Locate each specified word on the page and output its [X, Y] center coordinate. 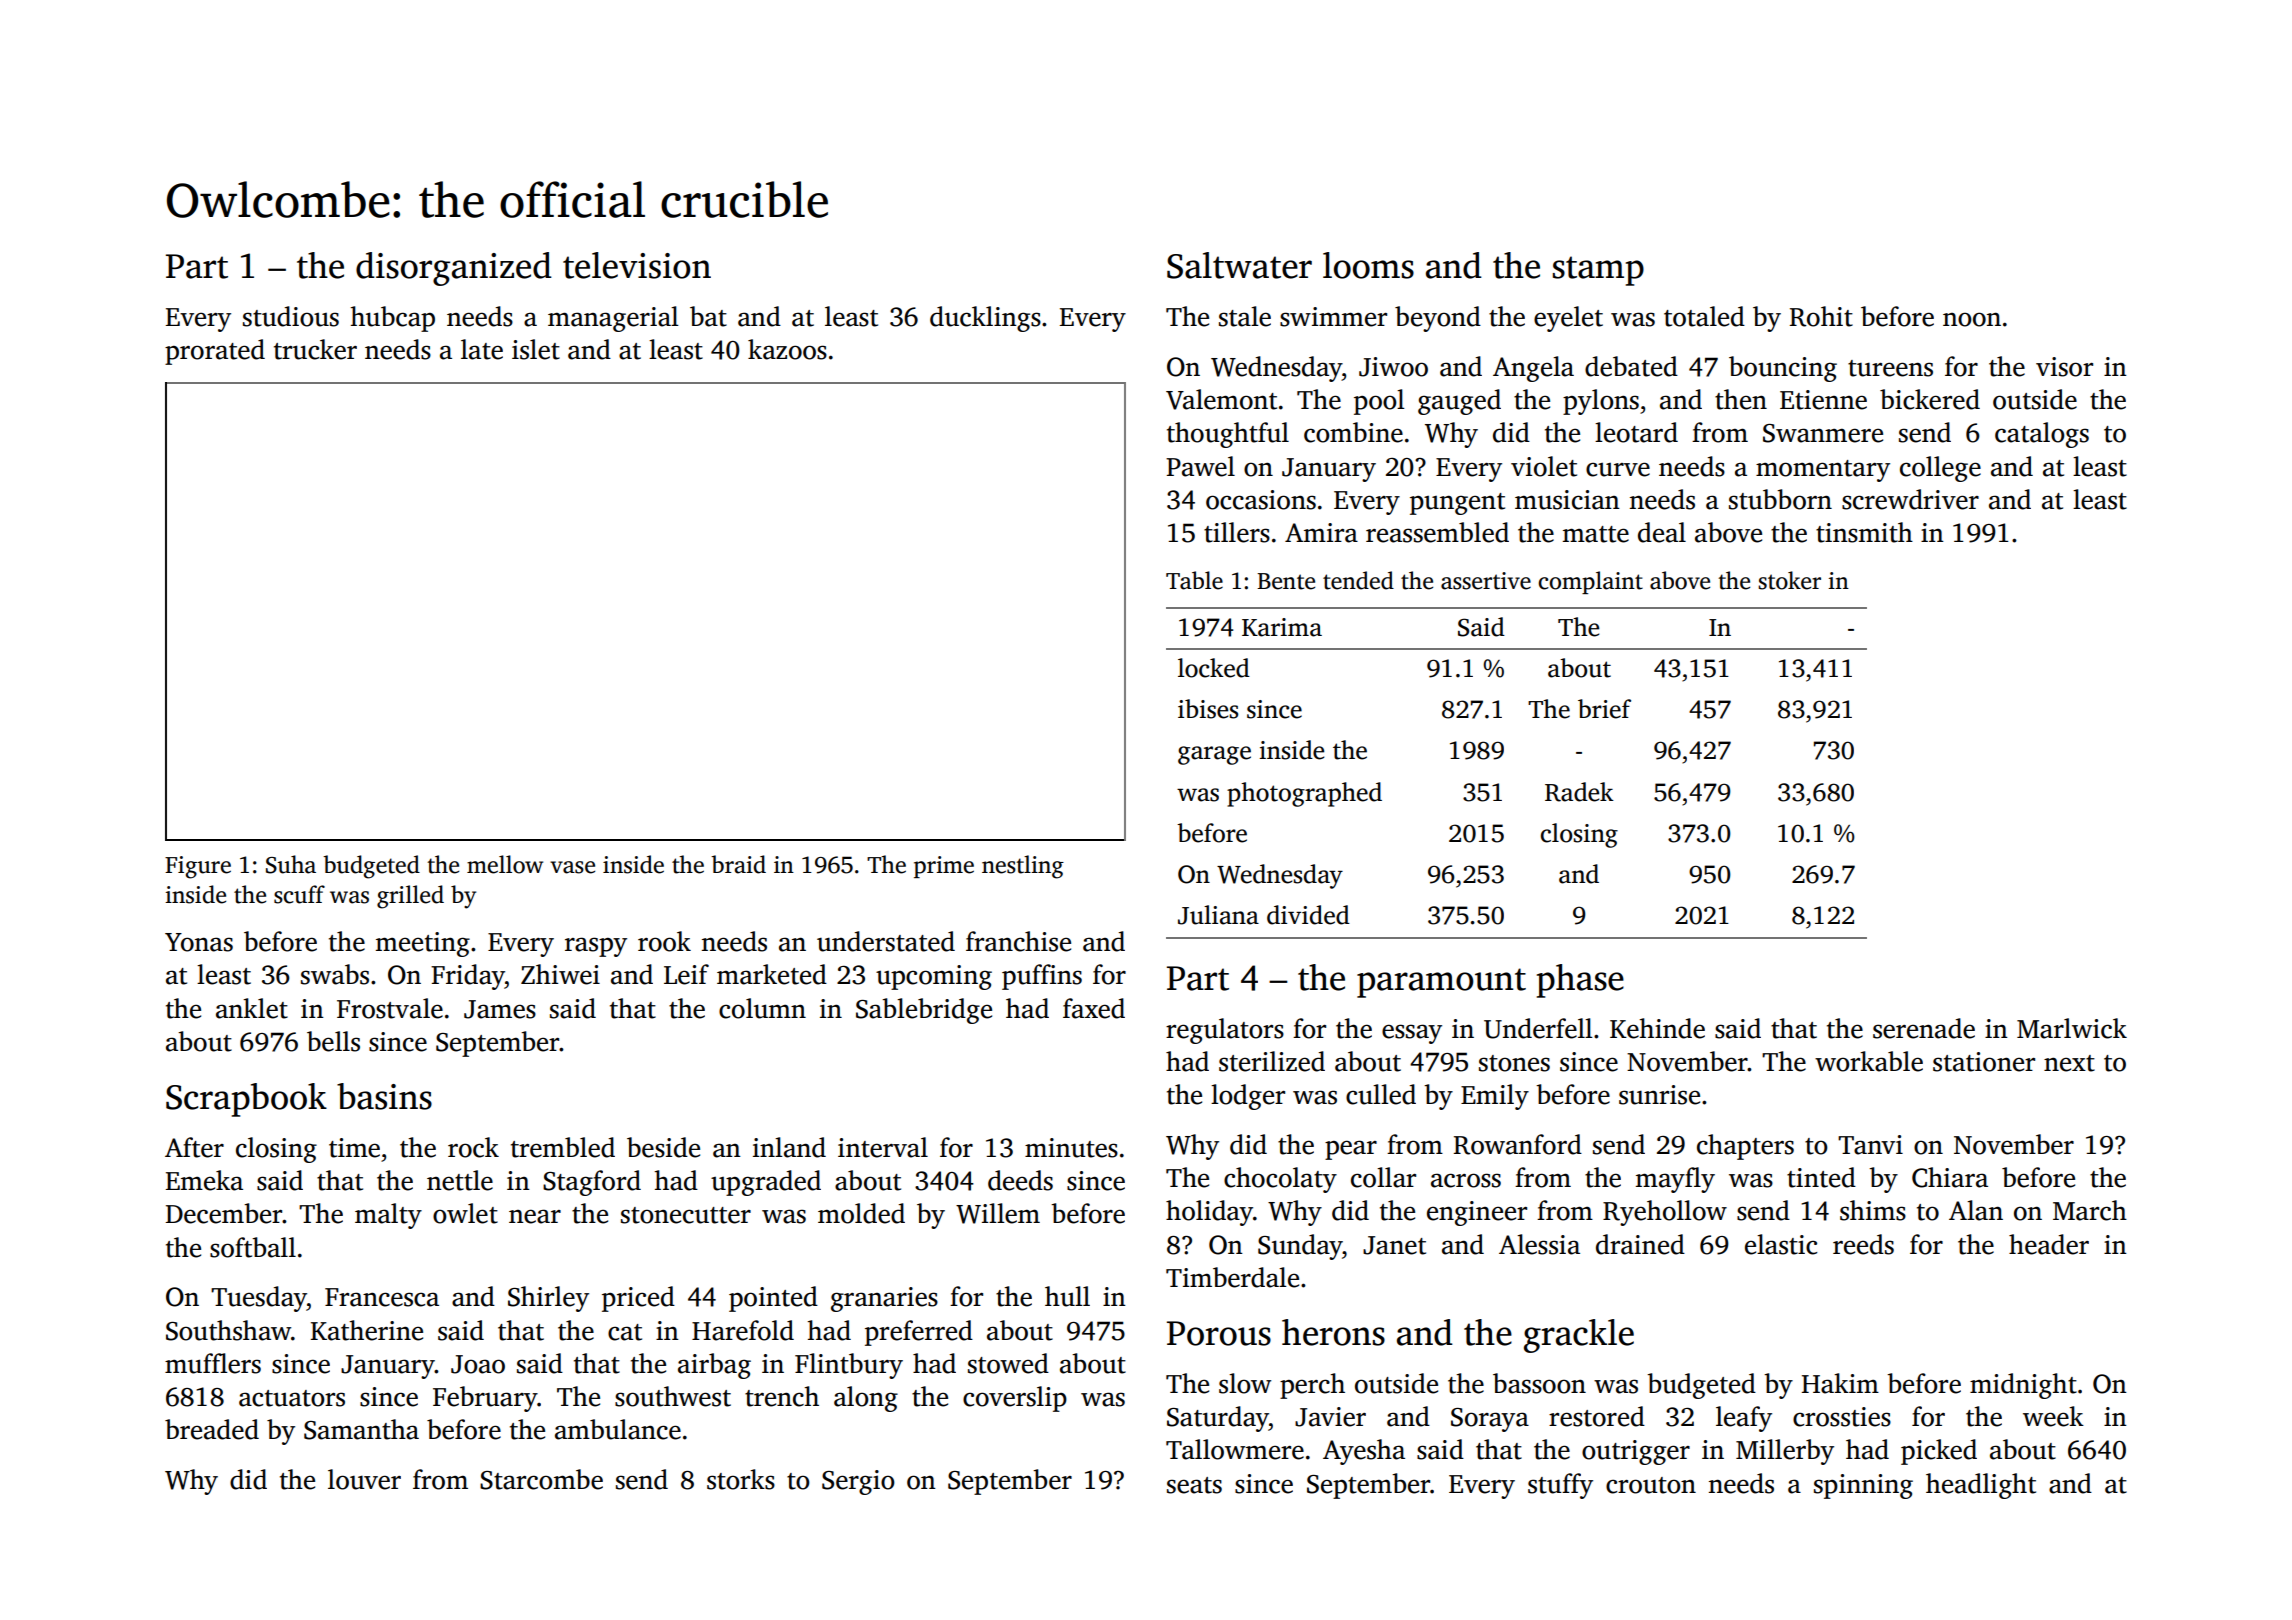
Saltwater [1239, 265]
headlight [1981, 1486]
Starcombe [541, 1479]
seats [1194, 1485]
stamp [1598, 271]
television [637, 265]
